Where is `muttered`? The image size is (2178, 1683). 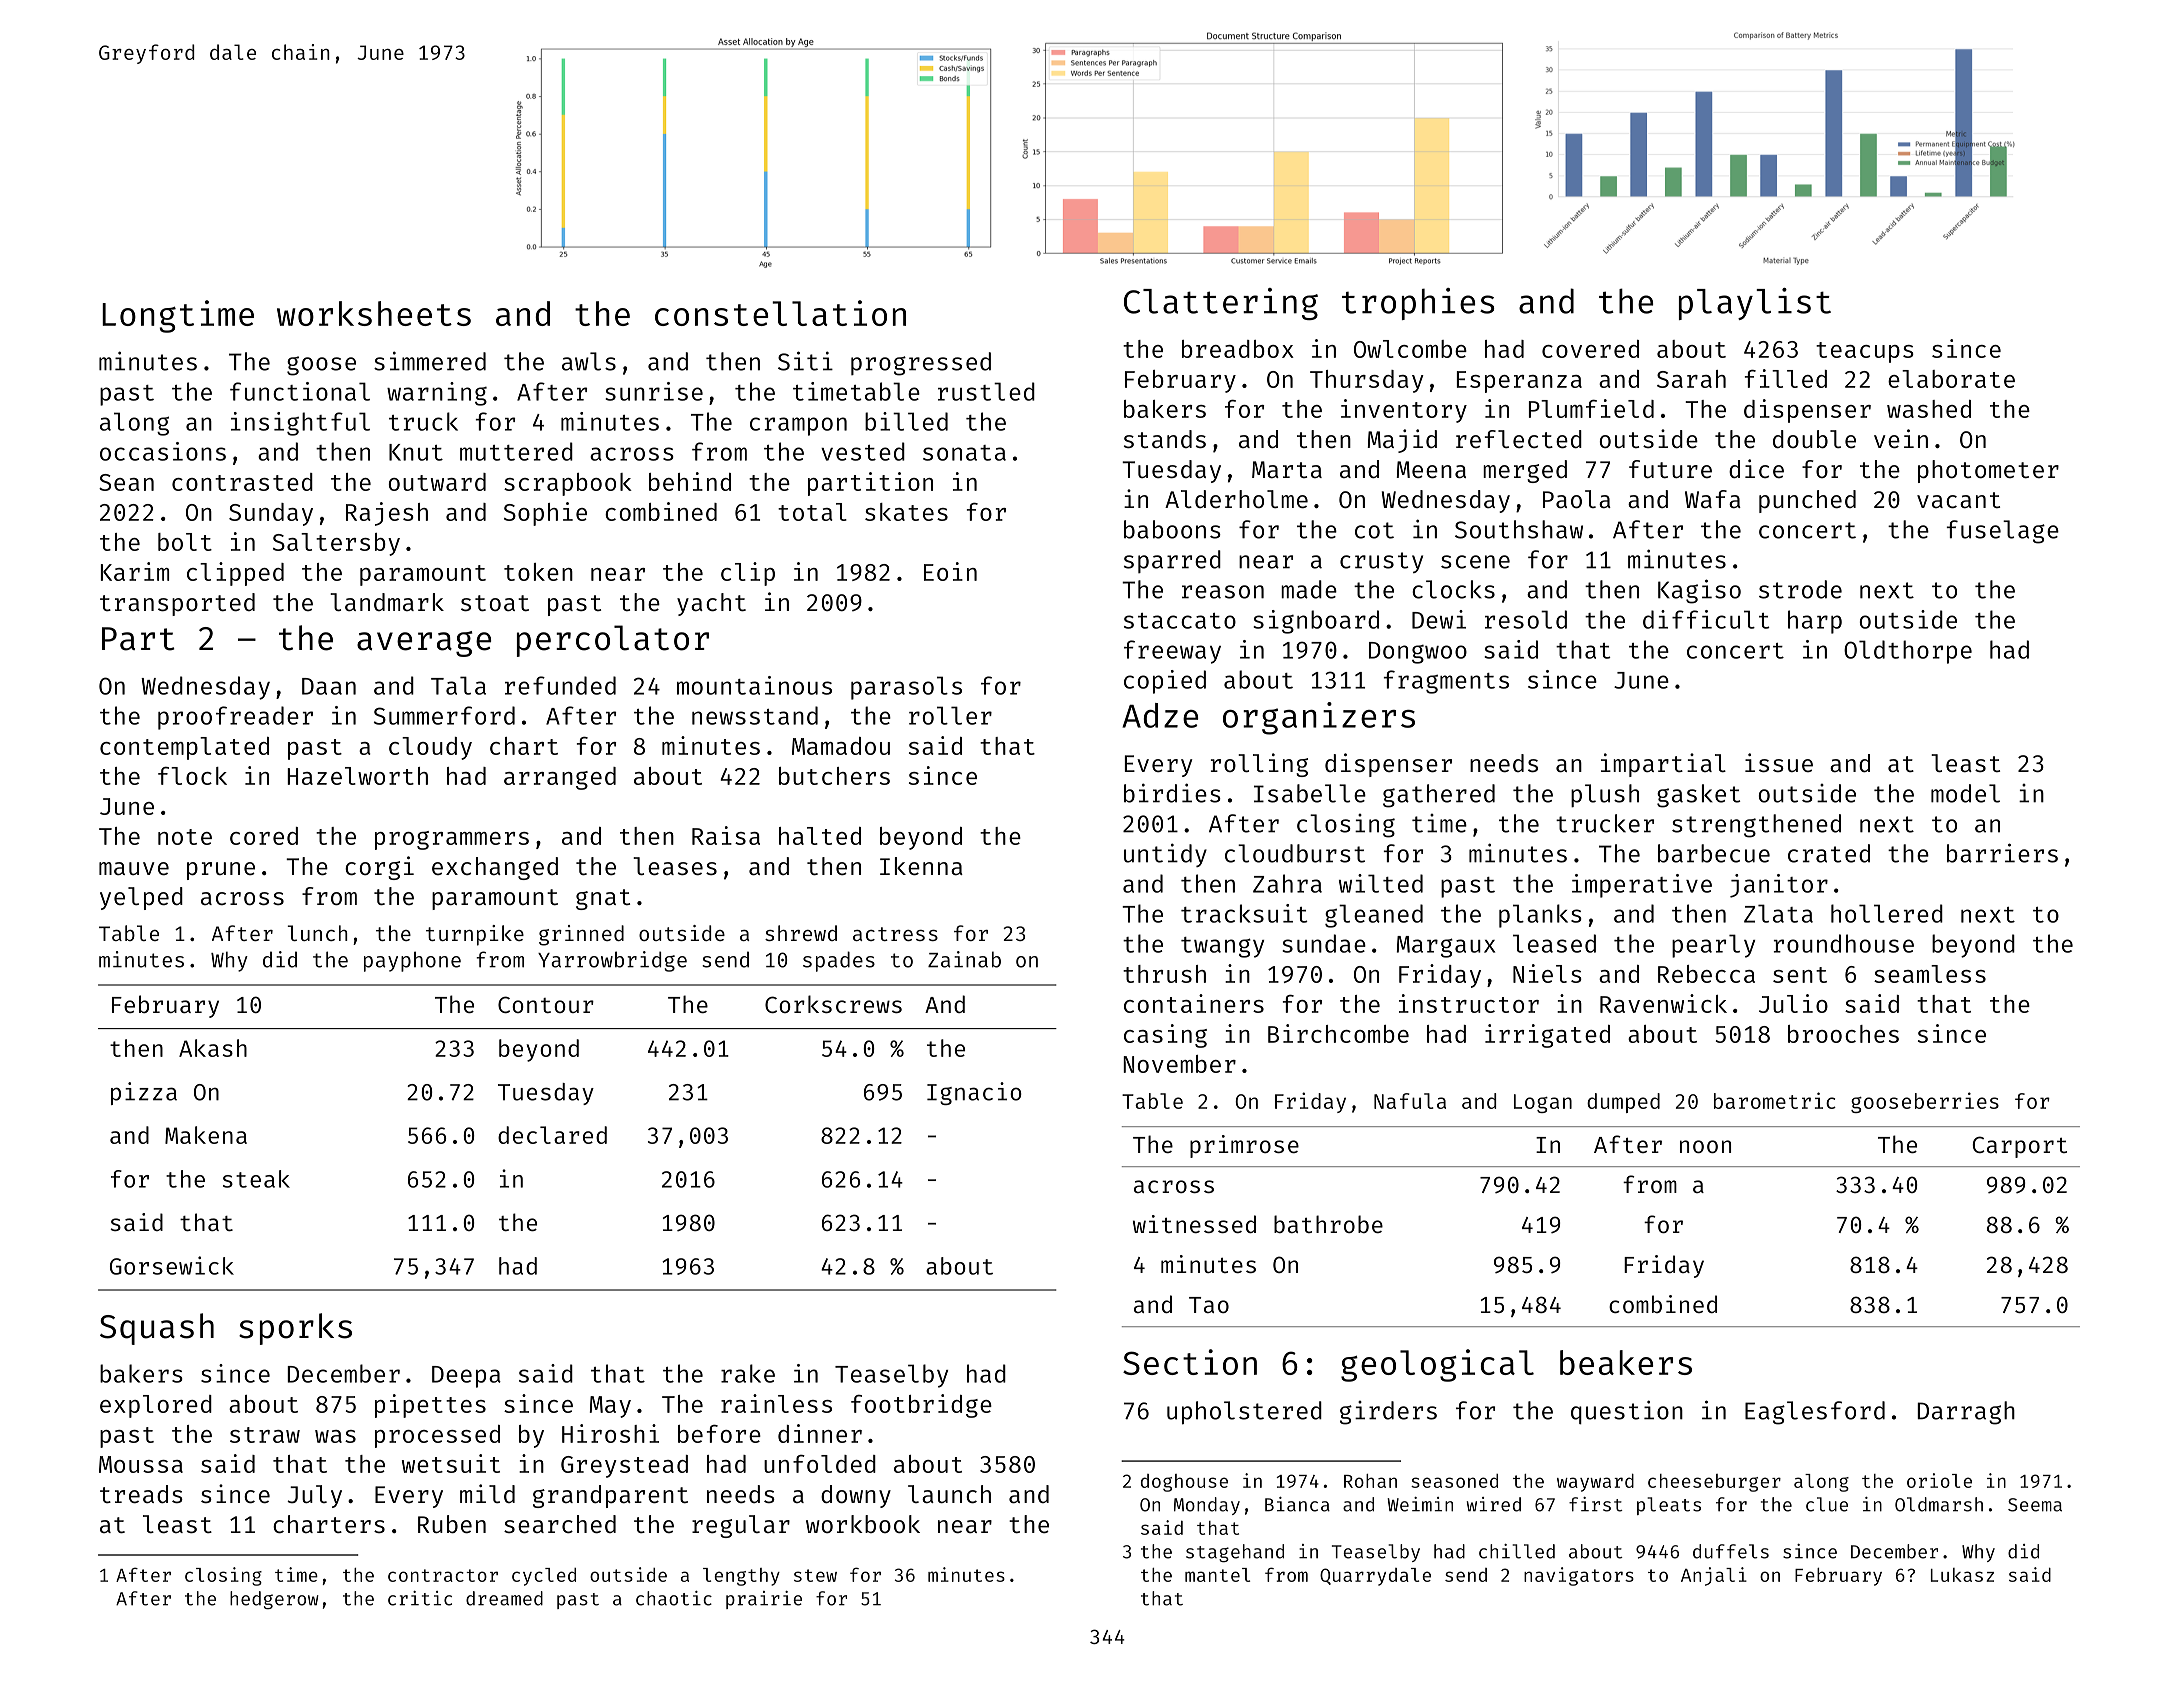 muttered is located at coordinates (516, 451).
